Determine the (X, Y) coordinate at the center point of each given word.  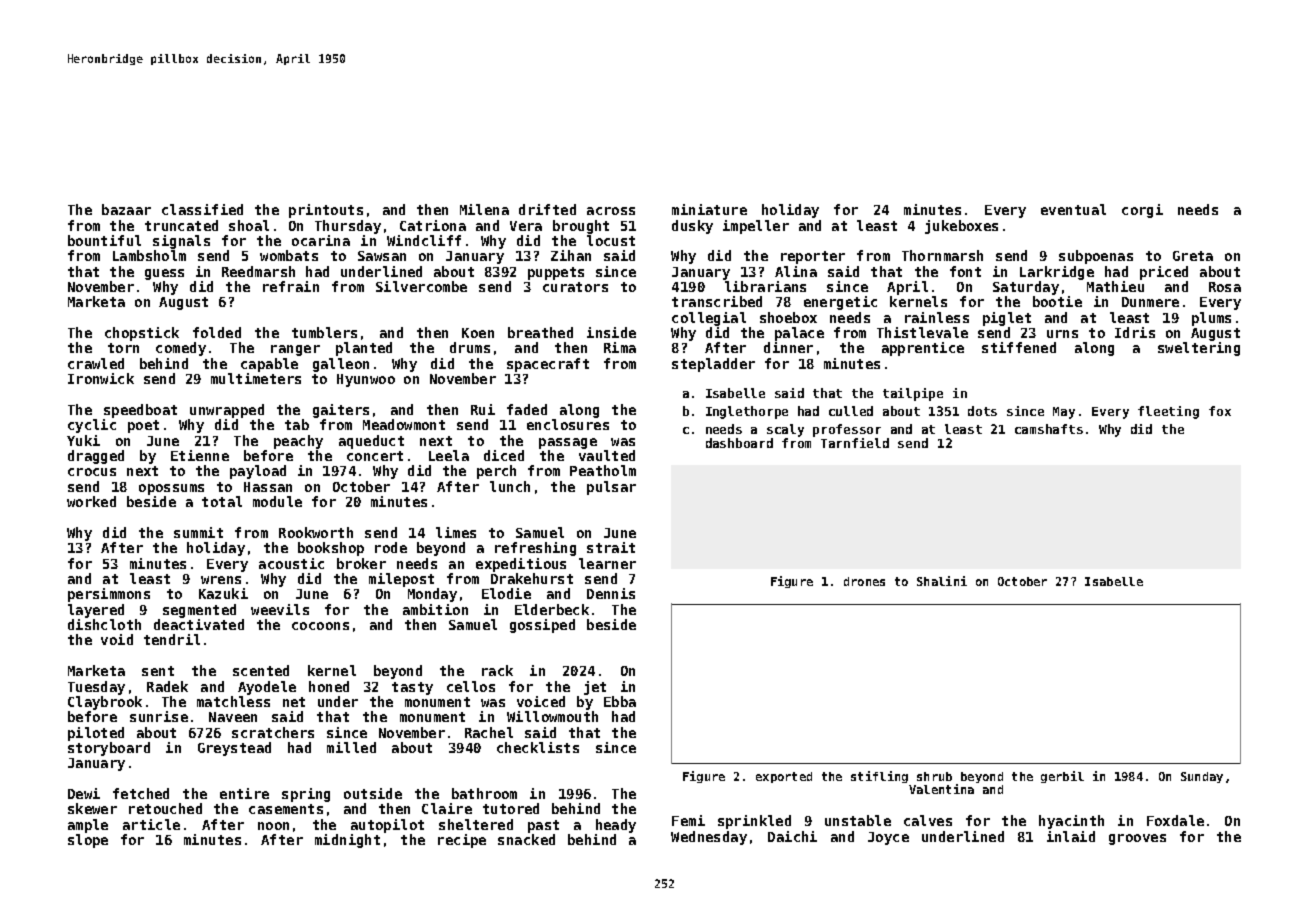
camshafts (1049, 429)
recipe (462, 841)
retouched (165, 808)
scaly (785, 430)
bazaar (126, 209)
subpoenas (1096, 257)
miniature (709, 209)
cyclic (92, 426)
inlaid (1071, 836)
